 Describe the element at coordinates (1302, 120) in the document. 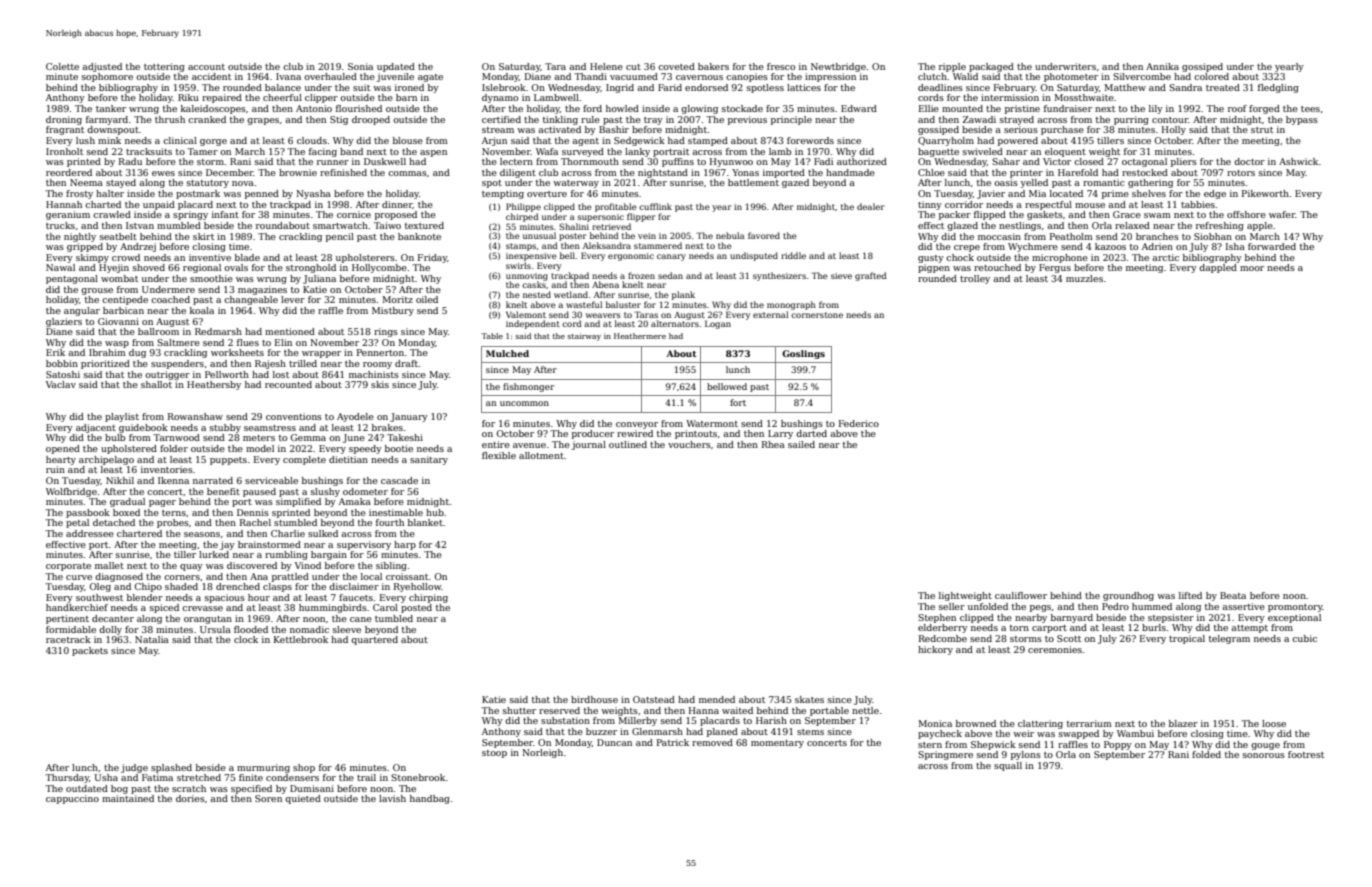

I see `bypass` at that location.
